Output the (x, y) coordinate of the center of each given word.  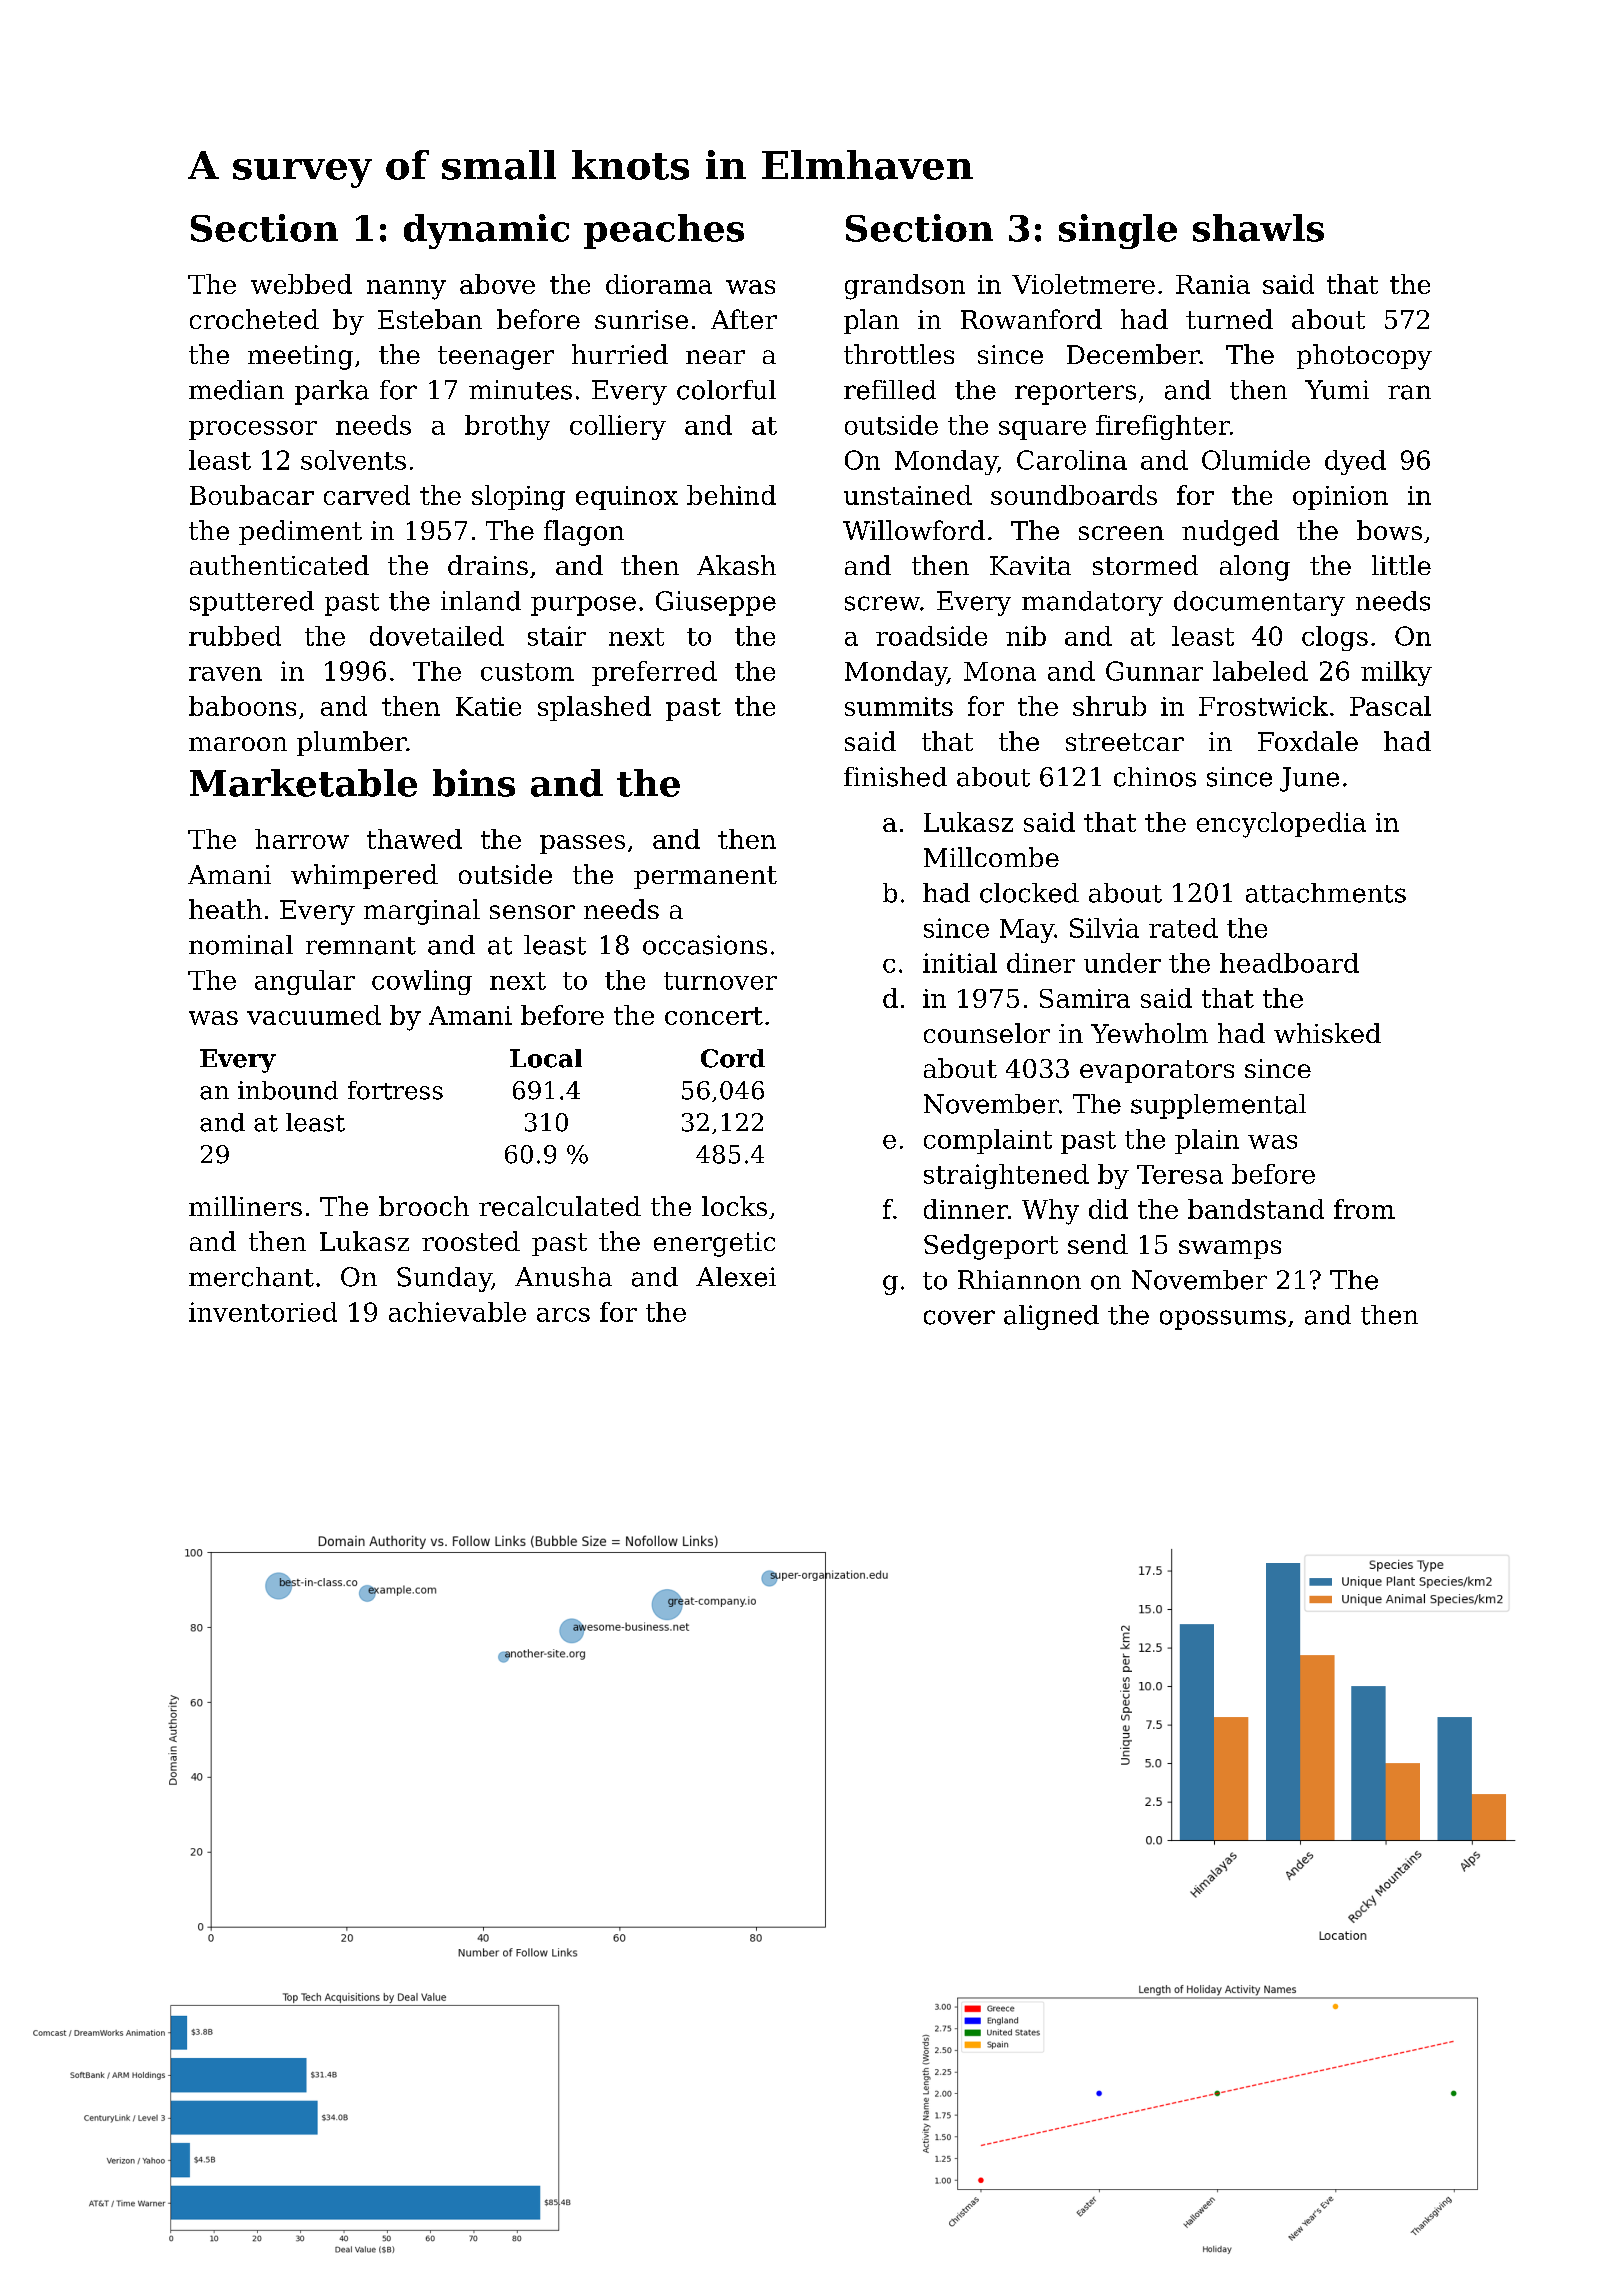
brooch (424, 1206)
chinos (1155, 777)
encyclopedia (1281, 825)
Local (546, 1058)
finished (895, 777)
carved (367, 495)
